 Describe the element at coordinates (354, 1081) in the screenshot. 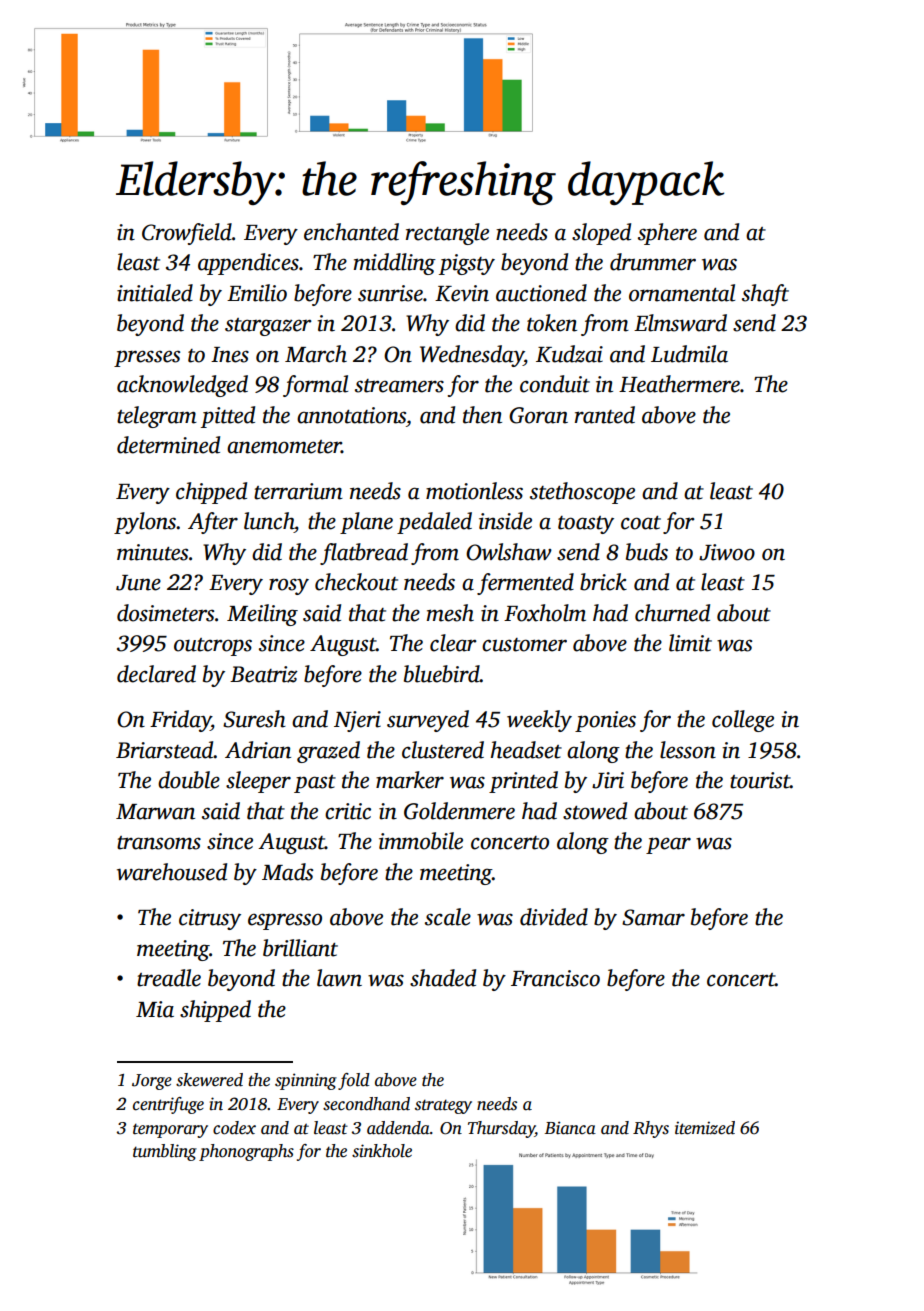

I see `fold` at that location.
